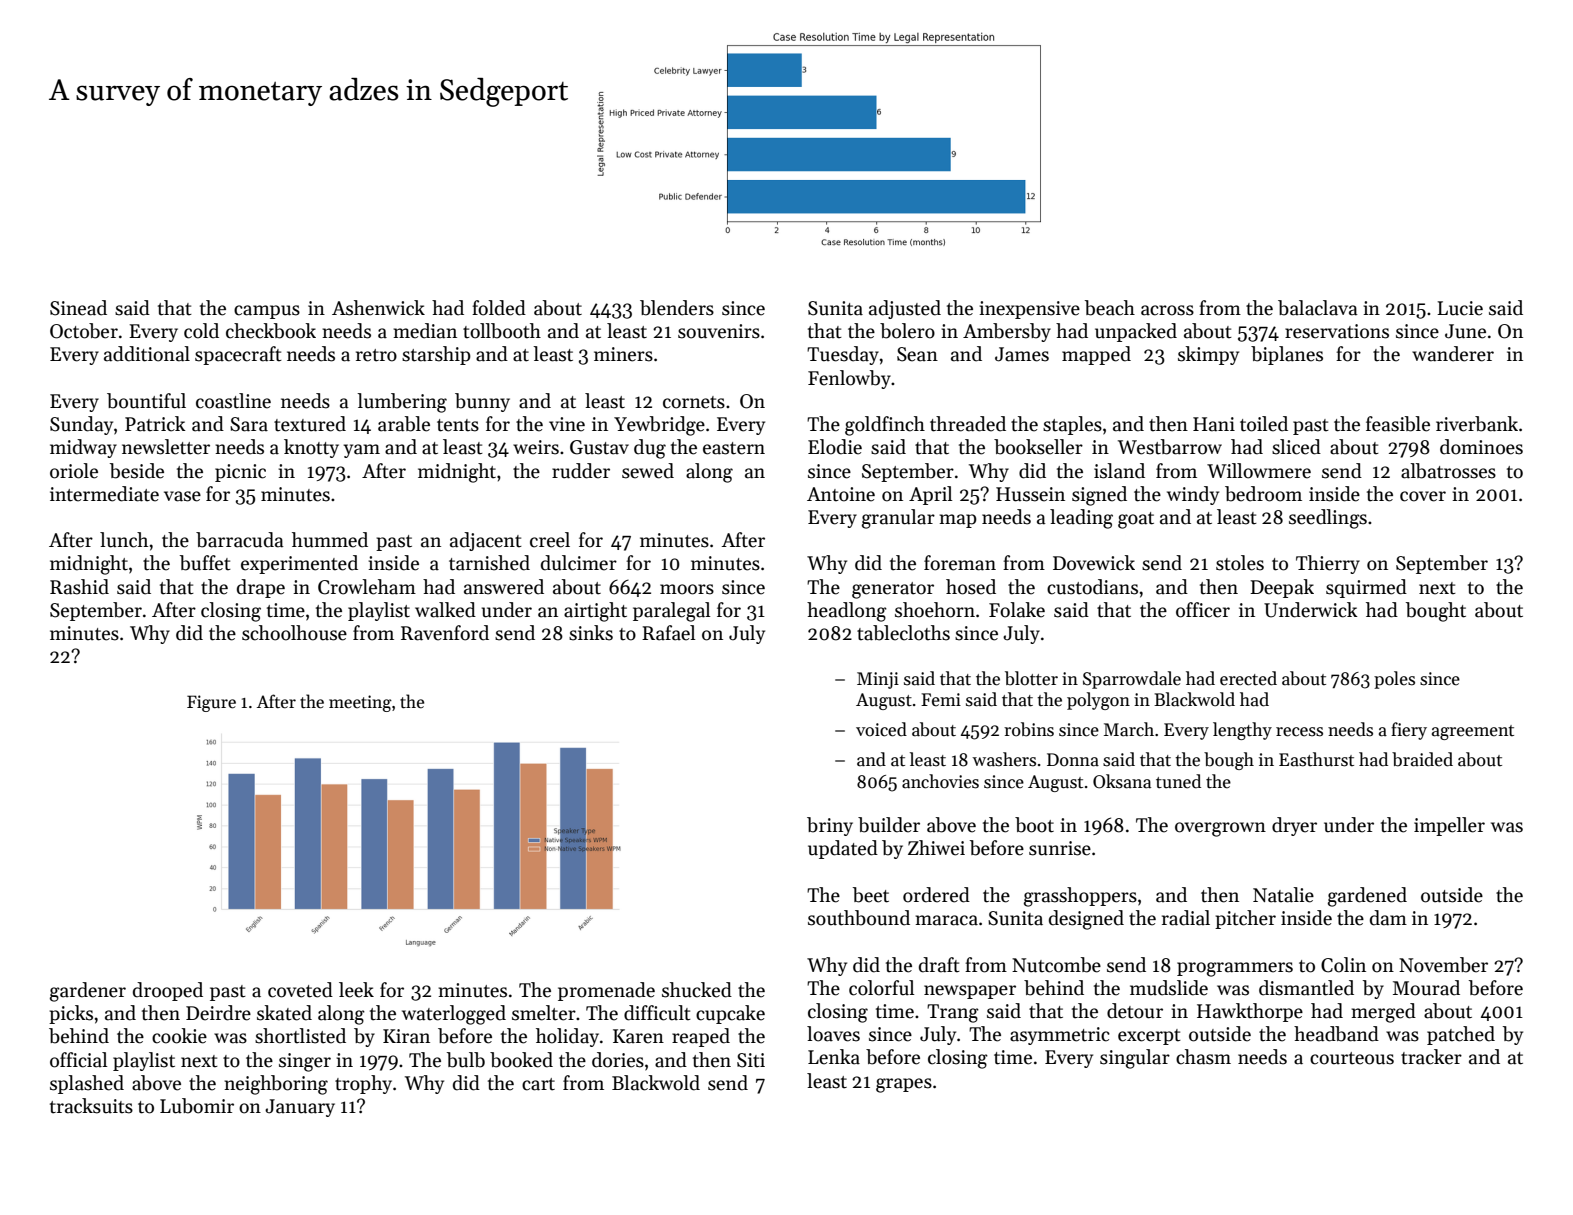 Image resolution: width=1573 pixels, height=1215 pixels. I want to click on inexpensive, so click(1029, 310).
